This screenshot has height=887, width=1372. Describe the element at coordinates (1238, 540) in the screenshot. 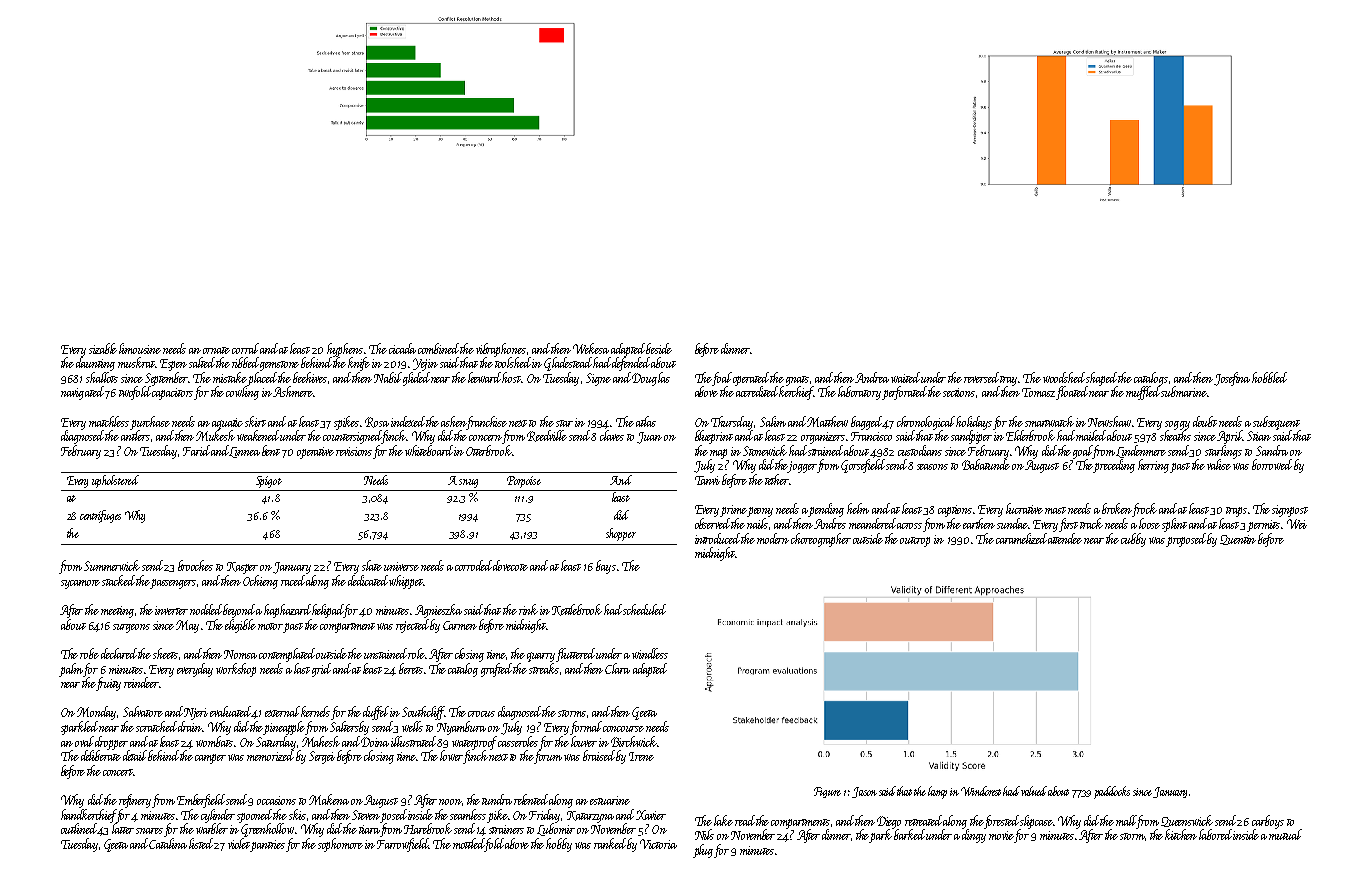

I see `Quentin` at that location.
